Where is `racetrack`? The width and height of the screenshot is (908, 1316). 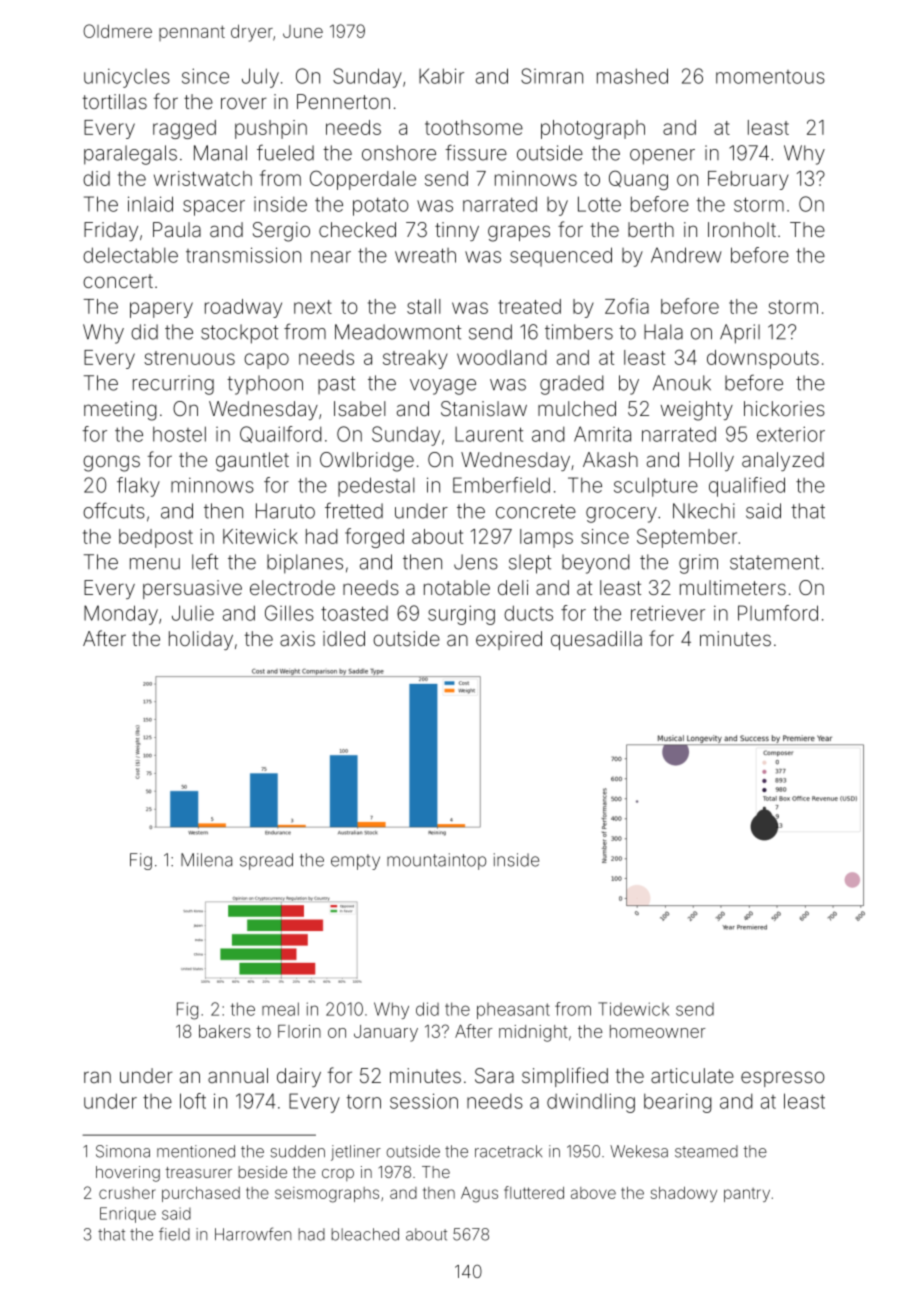 racetrack is located at coordinates (508, 1151).
